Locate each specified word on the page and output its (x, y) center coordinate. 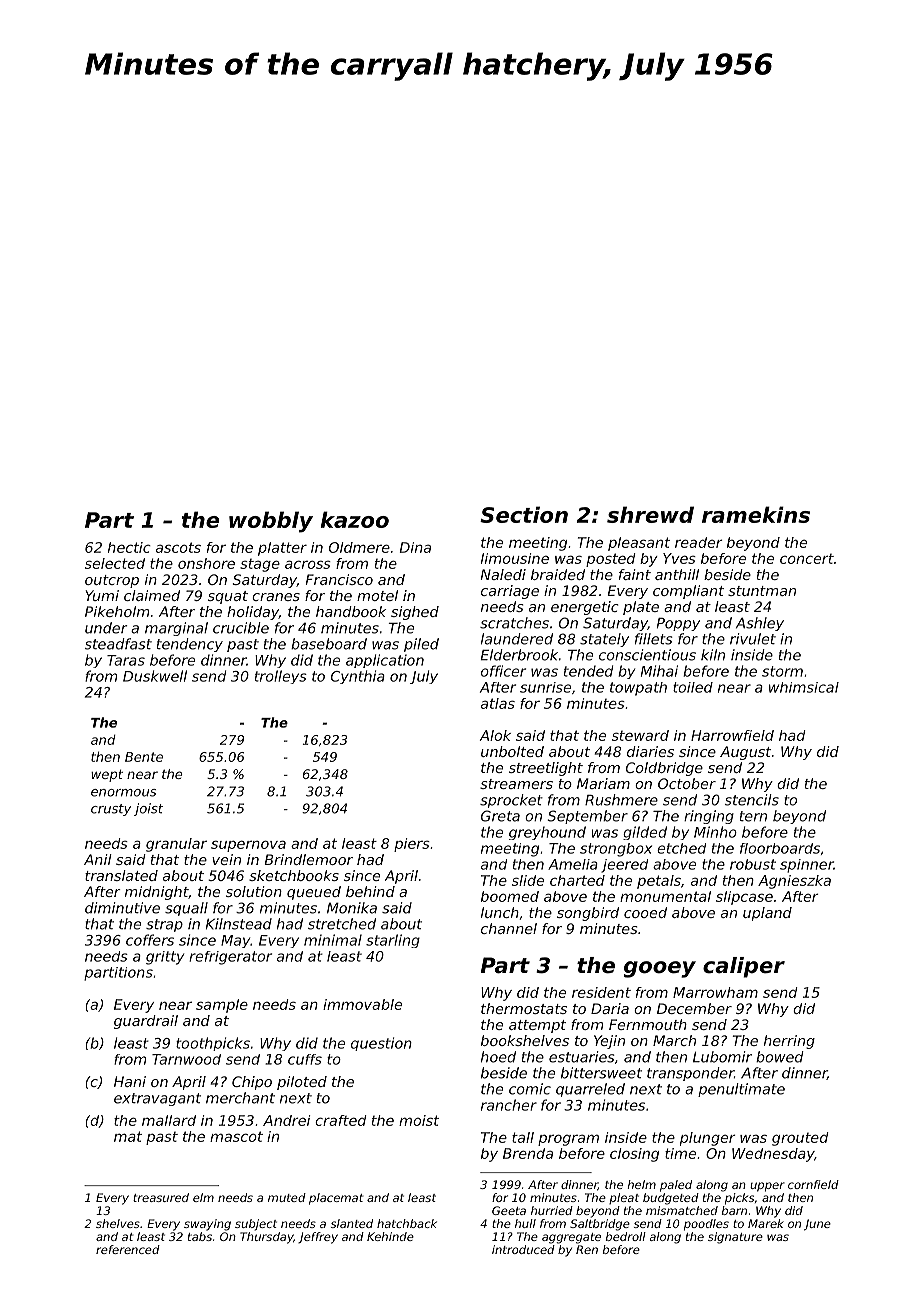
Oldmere (359, 547)
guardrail (146, 1022)
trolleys (281, 677)
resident (601, 992)
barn (734, 1210)
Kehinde (390, 1236)
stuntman (762, 591)
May (236, 941)
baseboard (329, 644)
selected (115, 563)
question (381, 1044)
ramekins (756, 514)
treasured (161, 1197)
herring (789, 1042)
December (694, 1008)
